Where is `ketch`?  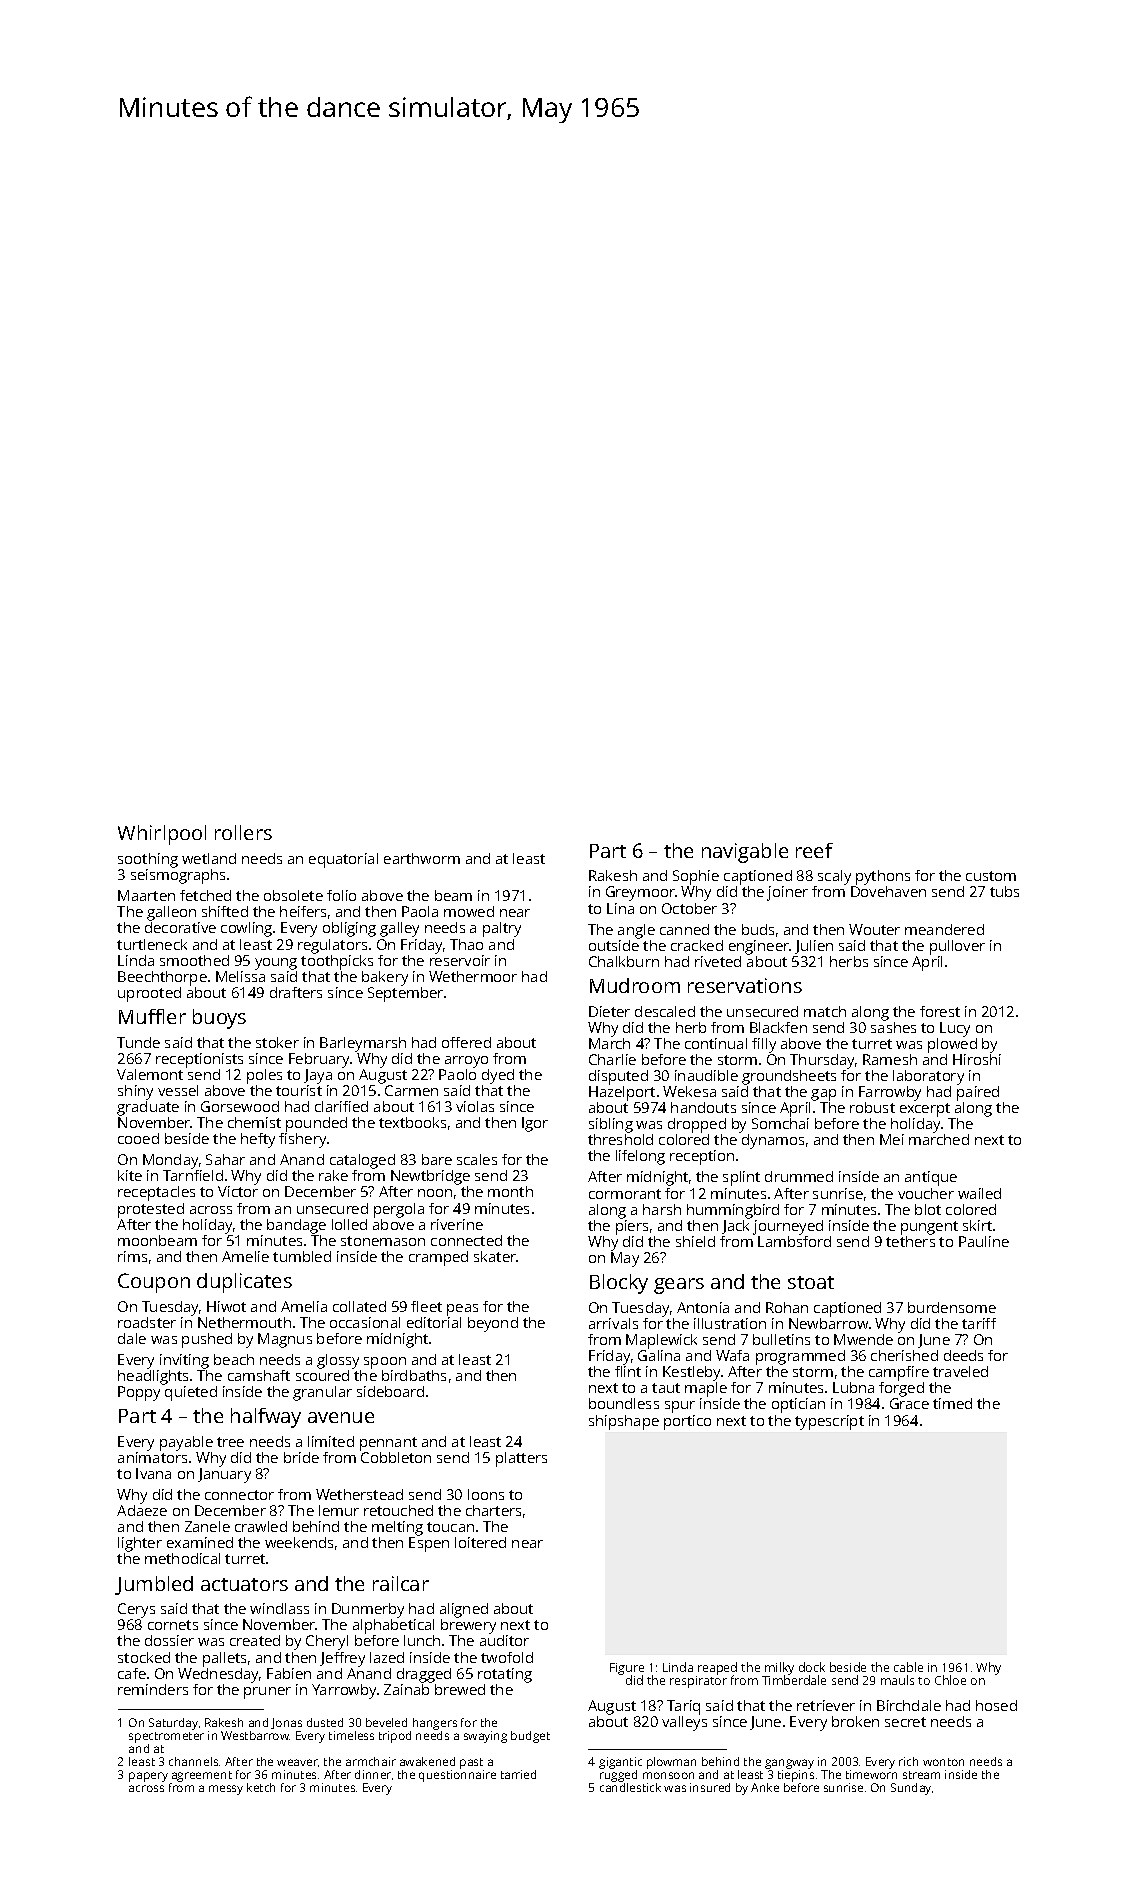 ketch is located at coordinates (261, 1787).
